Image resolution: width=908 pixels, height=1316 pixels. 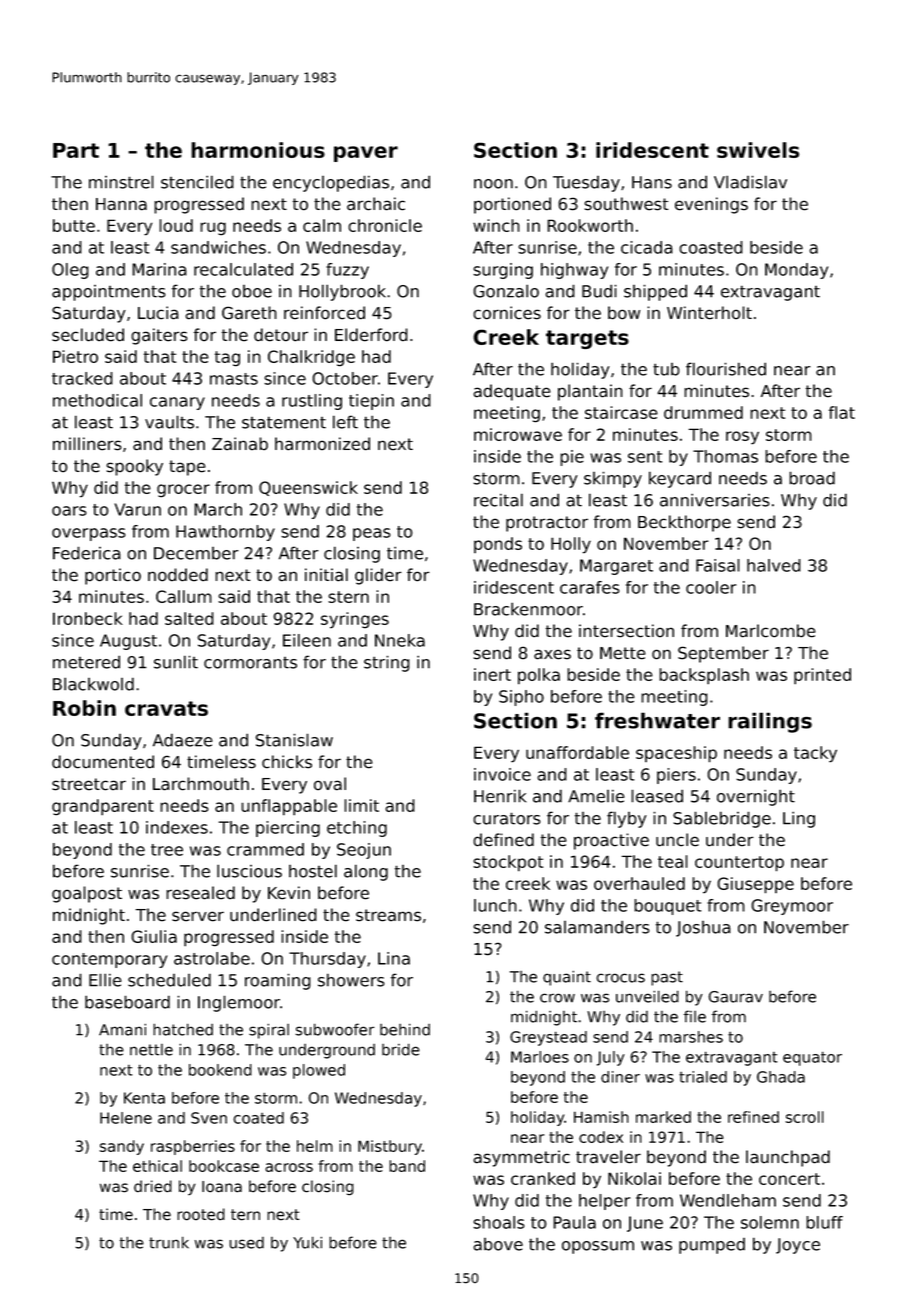 I want to click on winch, so click(x=496, y=225).
